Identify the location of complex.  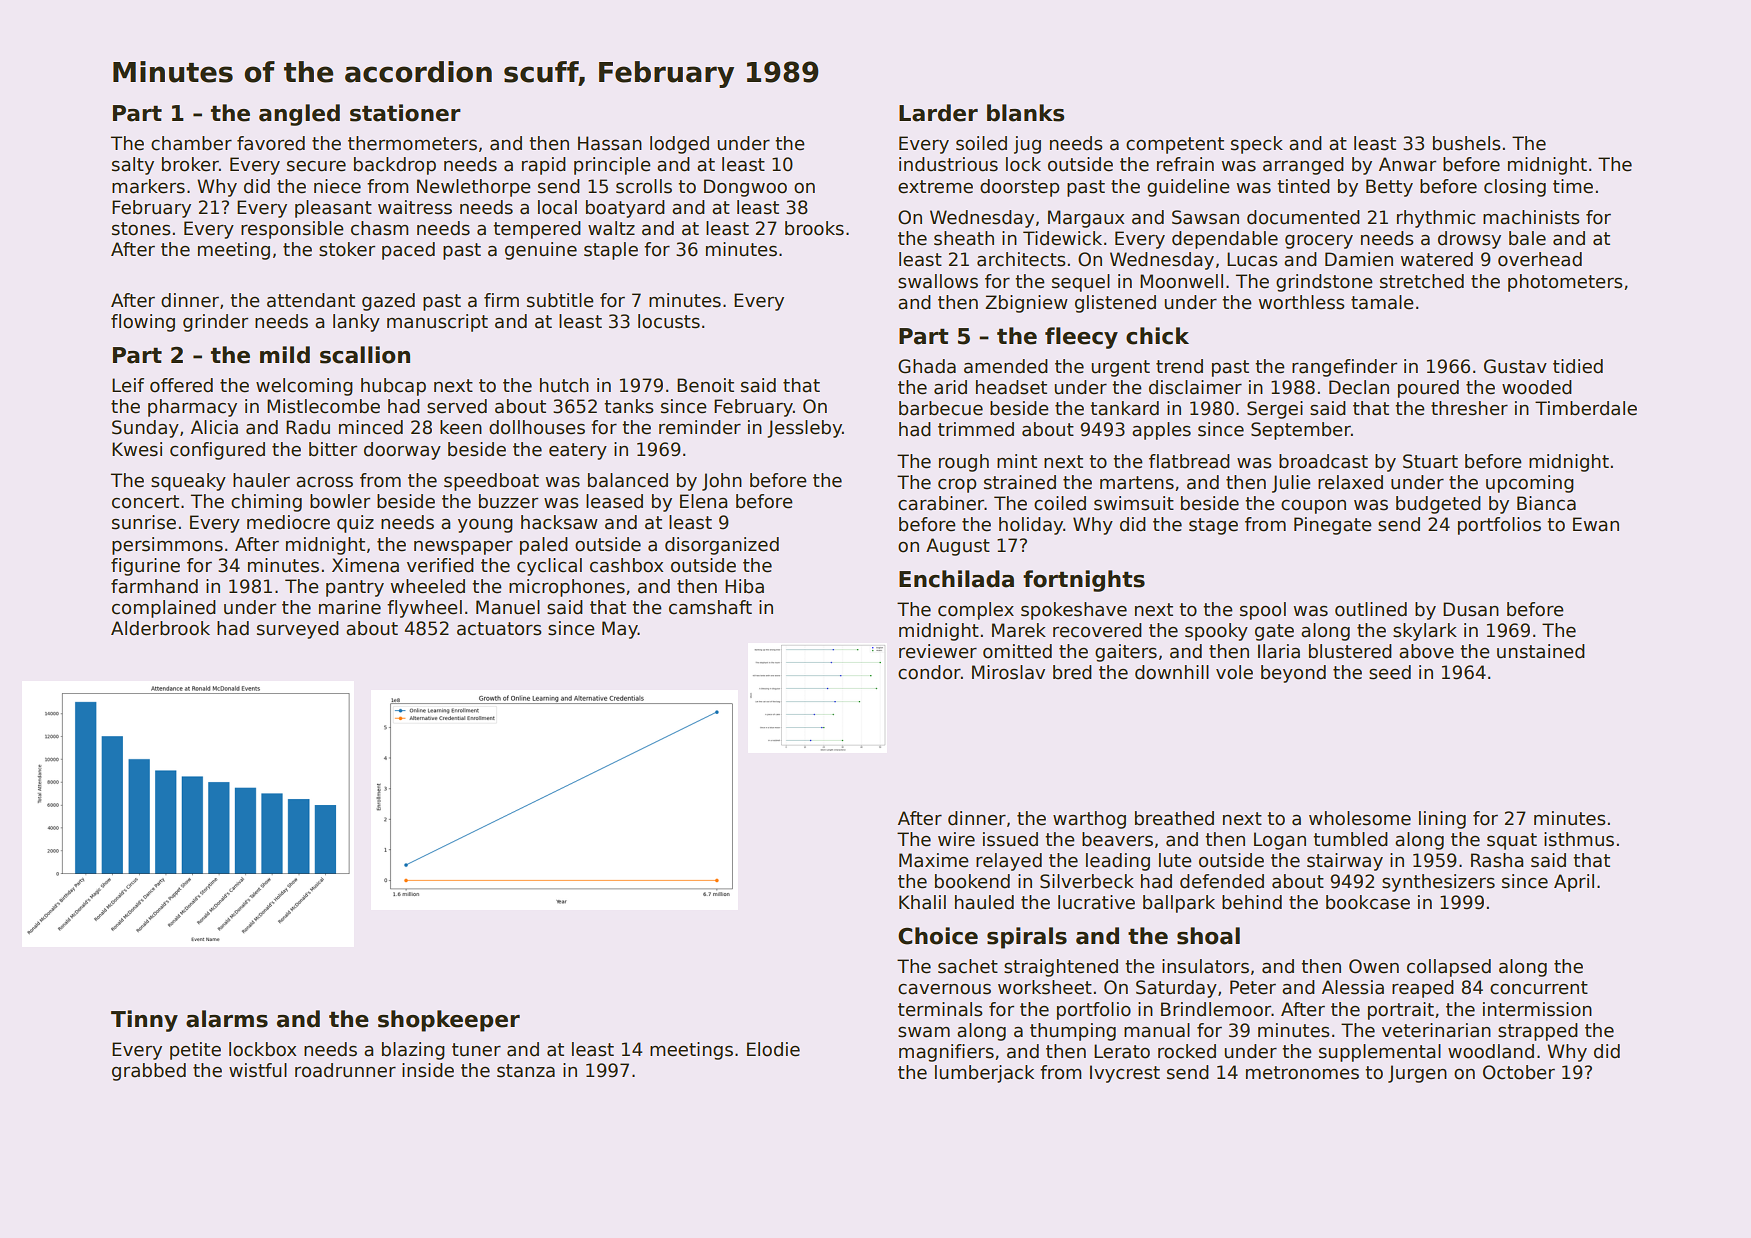
(976, 611).
